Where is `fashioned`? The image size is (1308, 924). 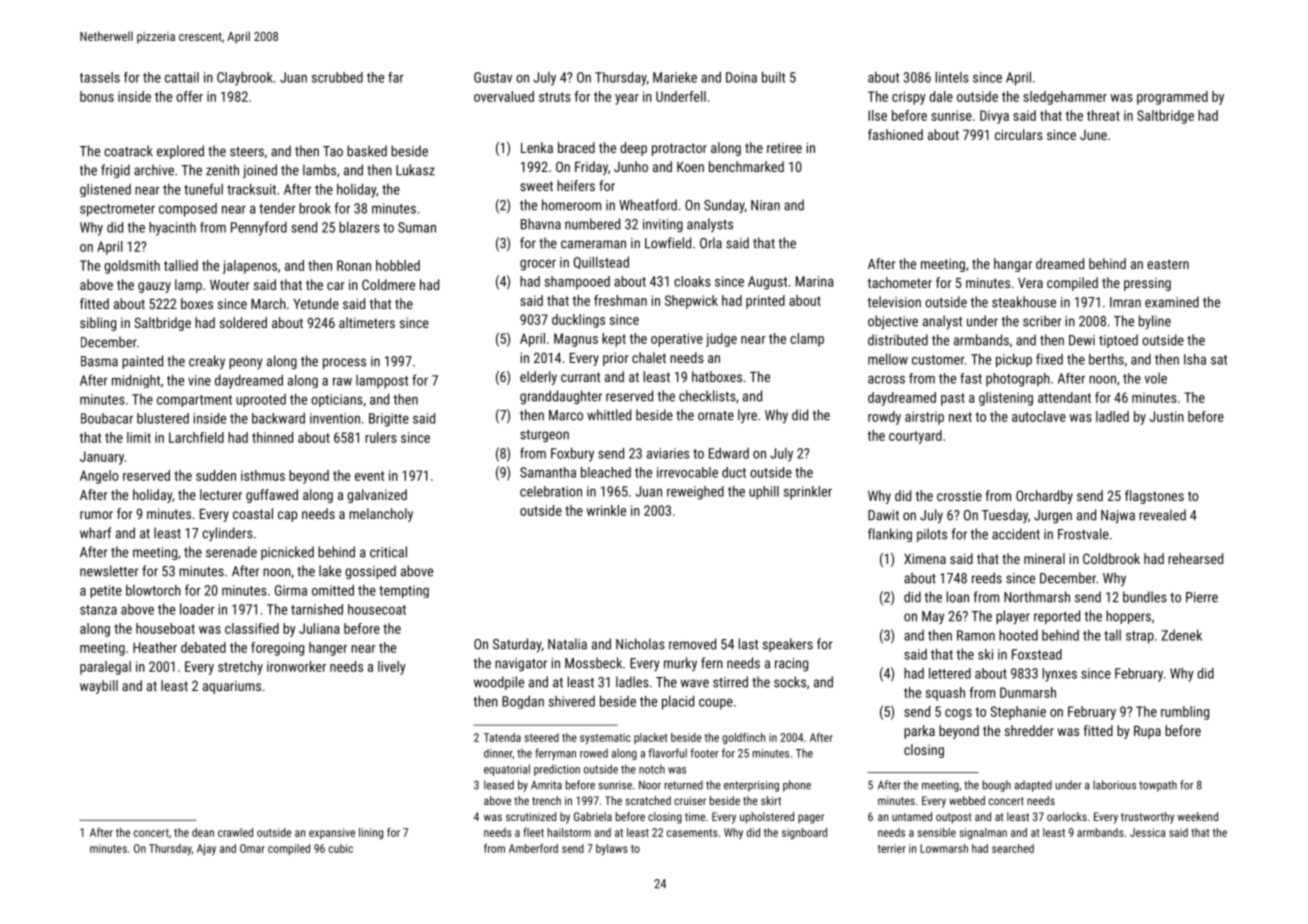
fashioned is located at coordinates (895, 134).
